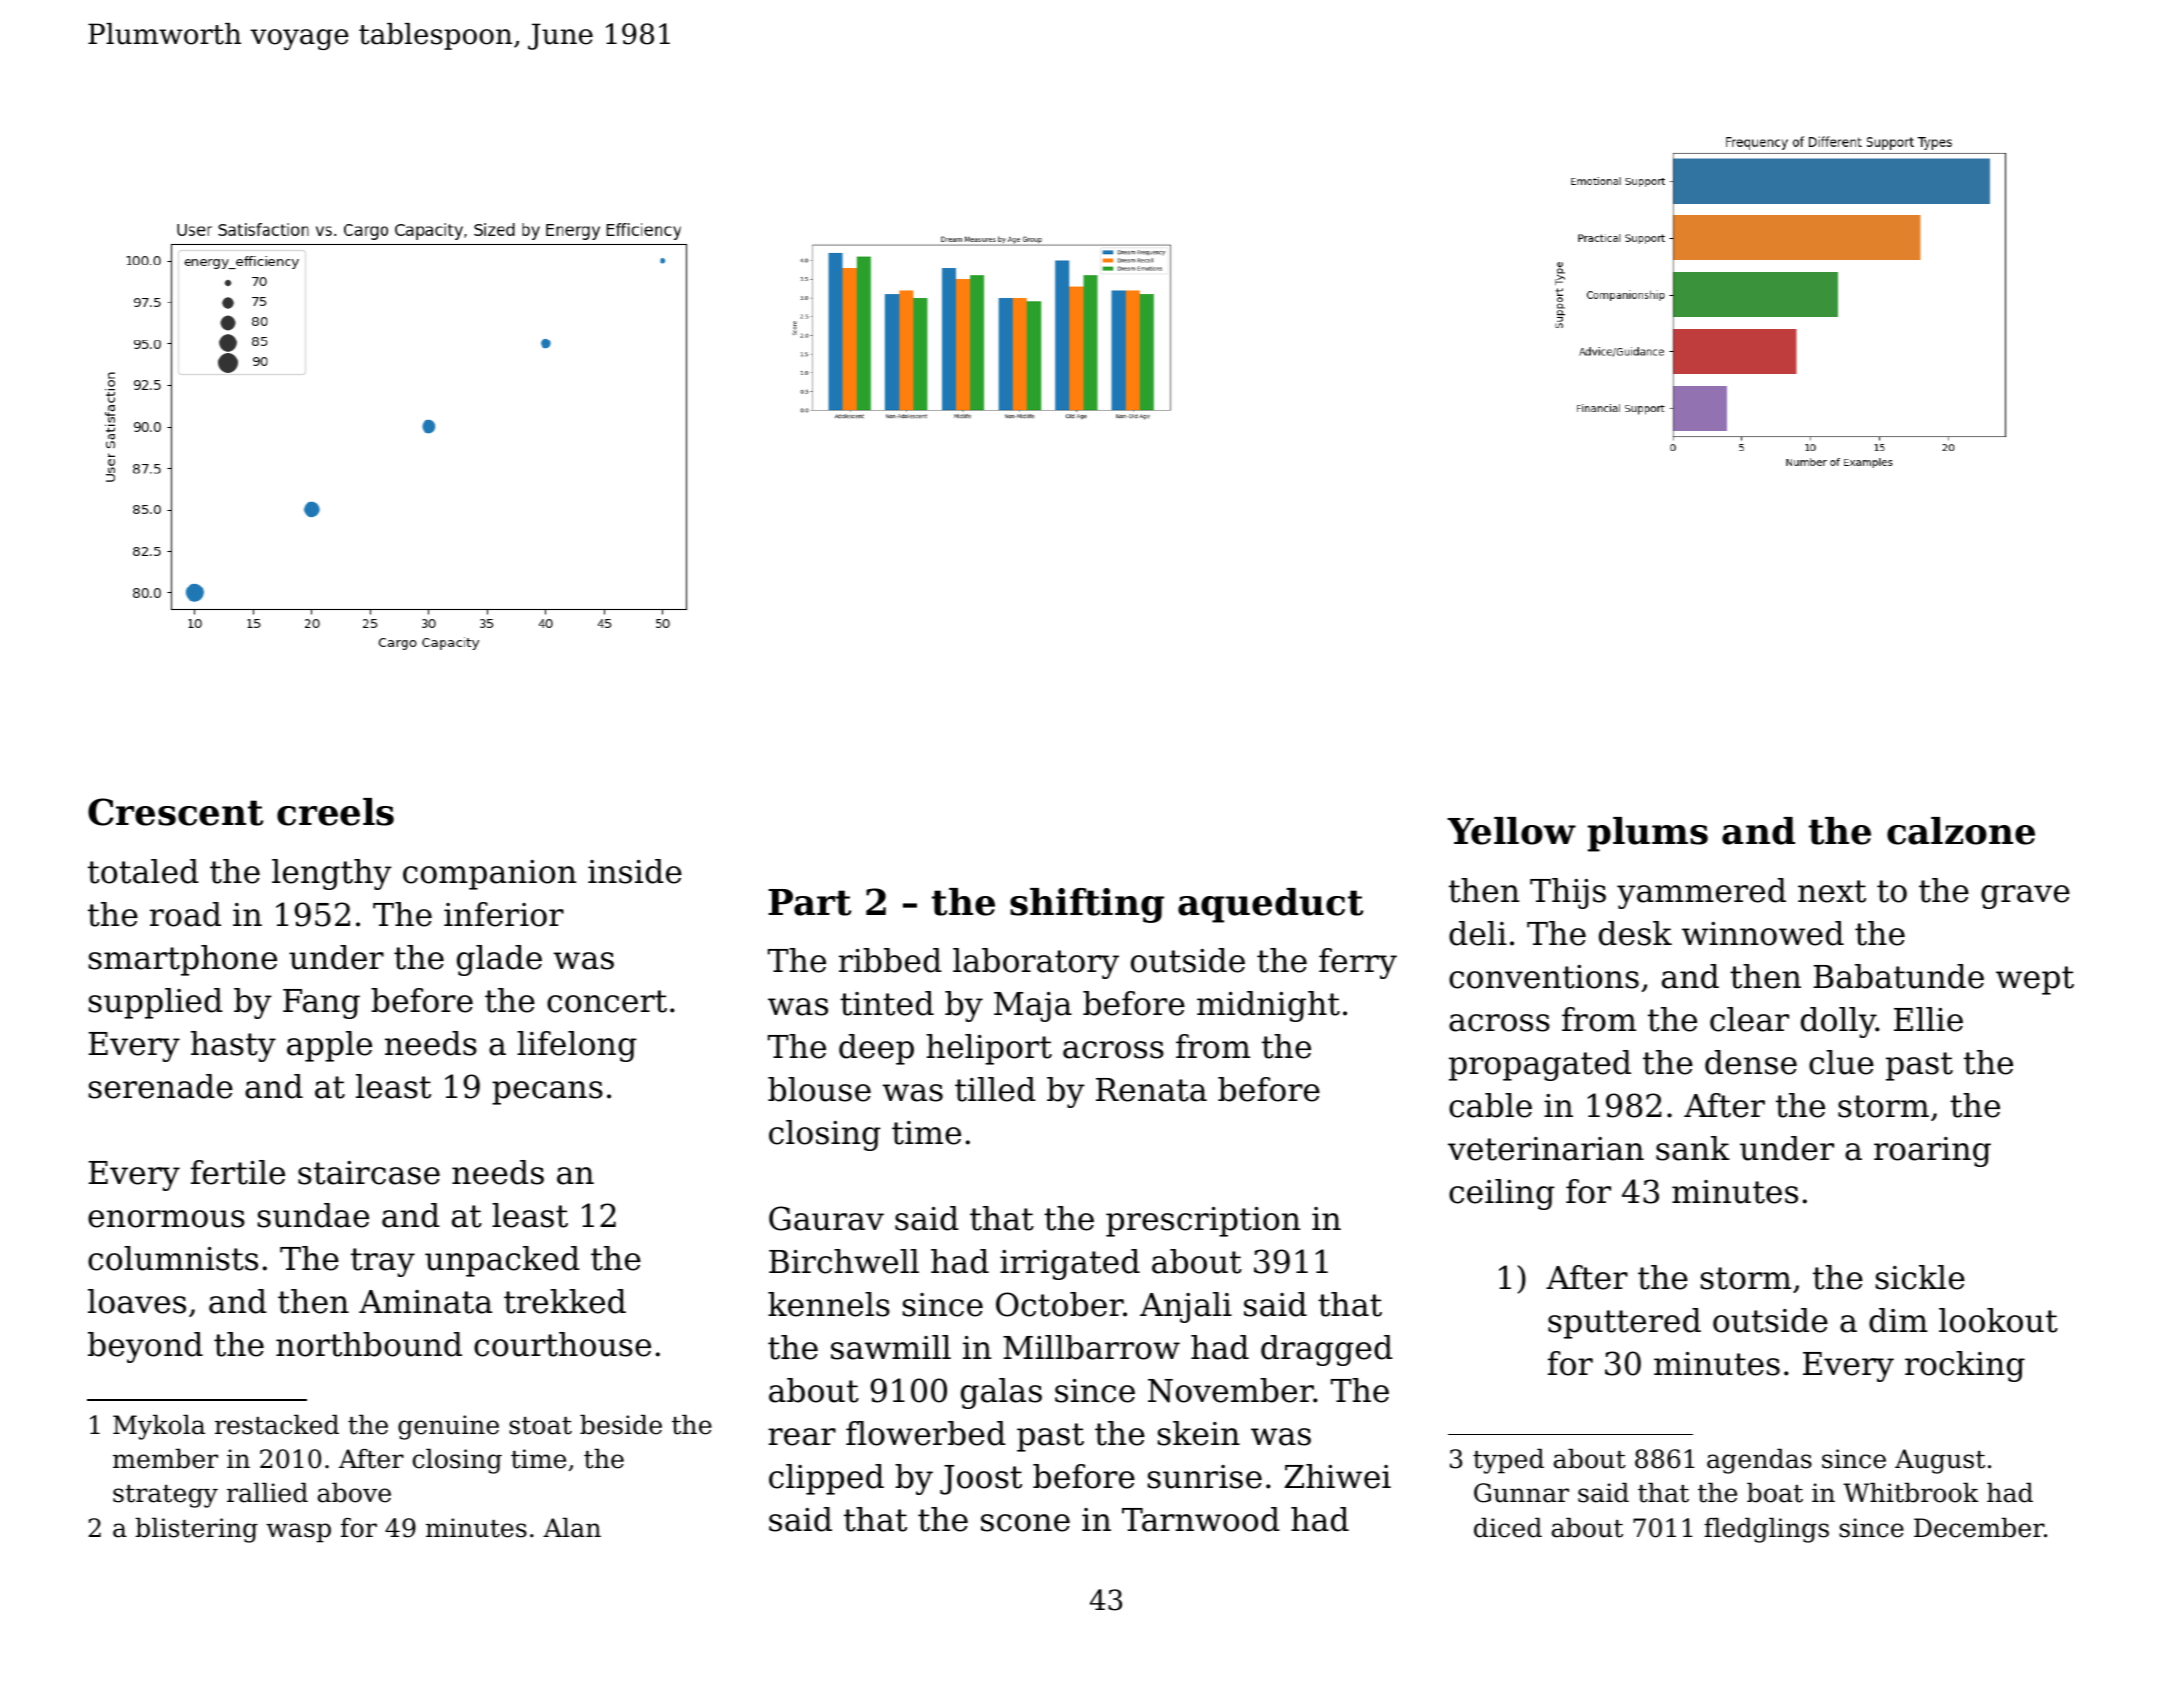 This screenshot has width=2178, height=1683. What do you see at coordinates (1920, 1277) in the screenshot?
I see `sickle` at bounding box center [1920, 1277].
